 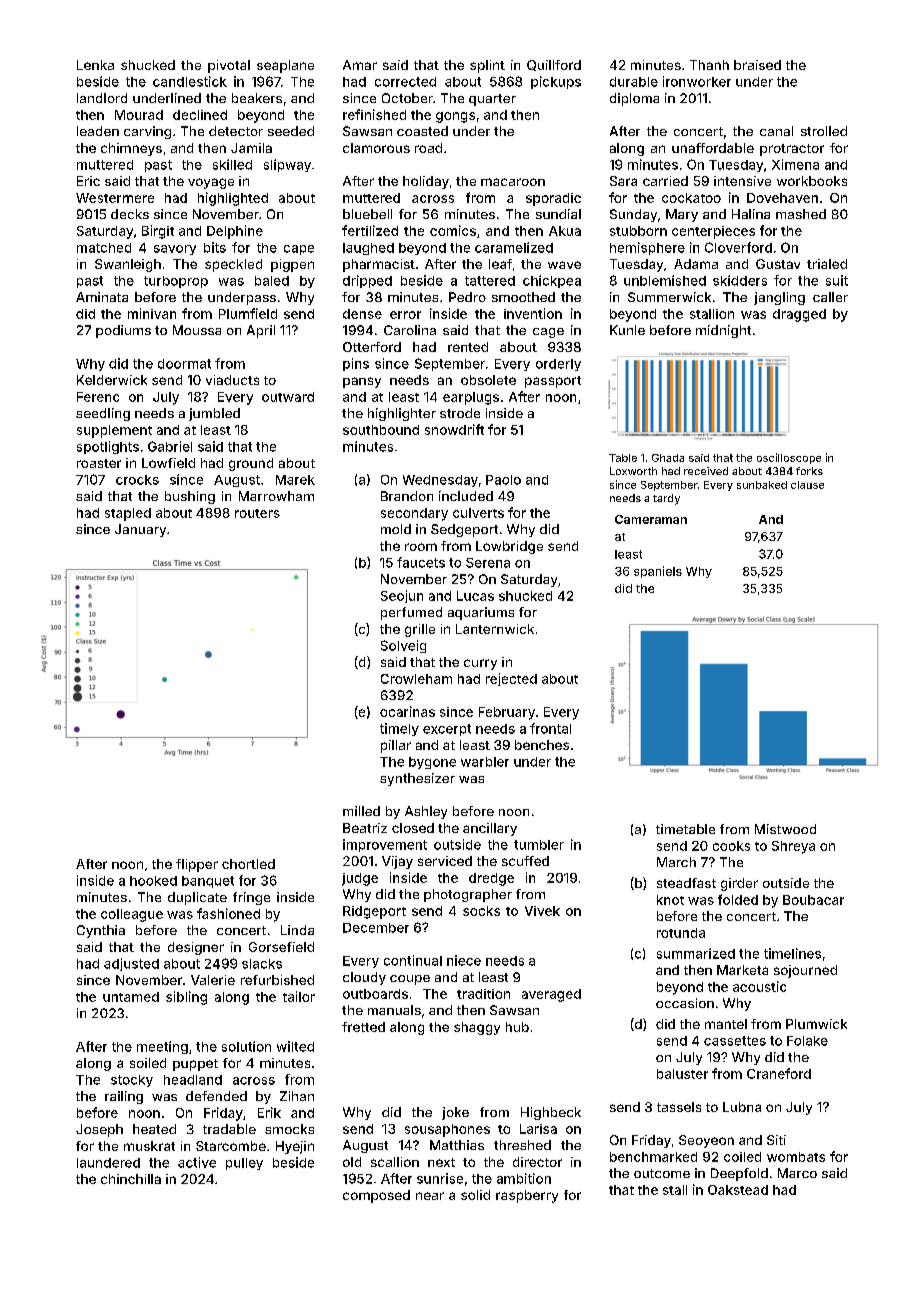 I want to click on solid, so click(x=475, y=1195).
